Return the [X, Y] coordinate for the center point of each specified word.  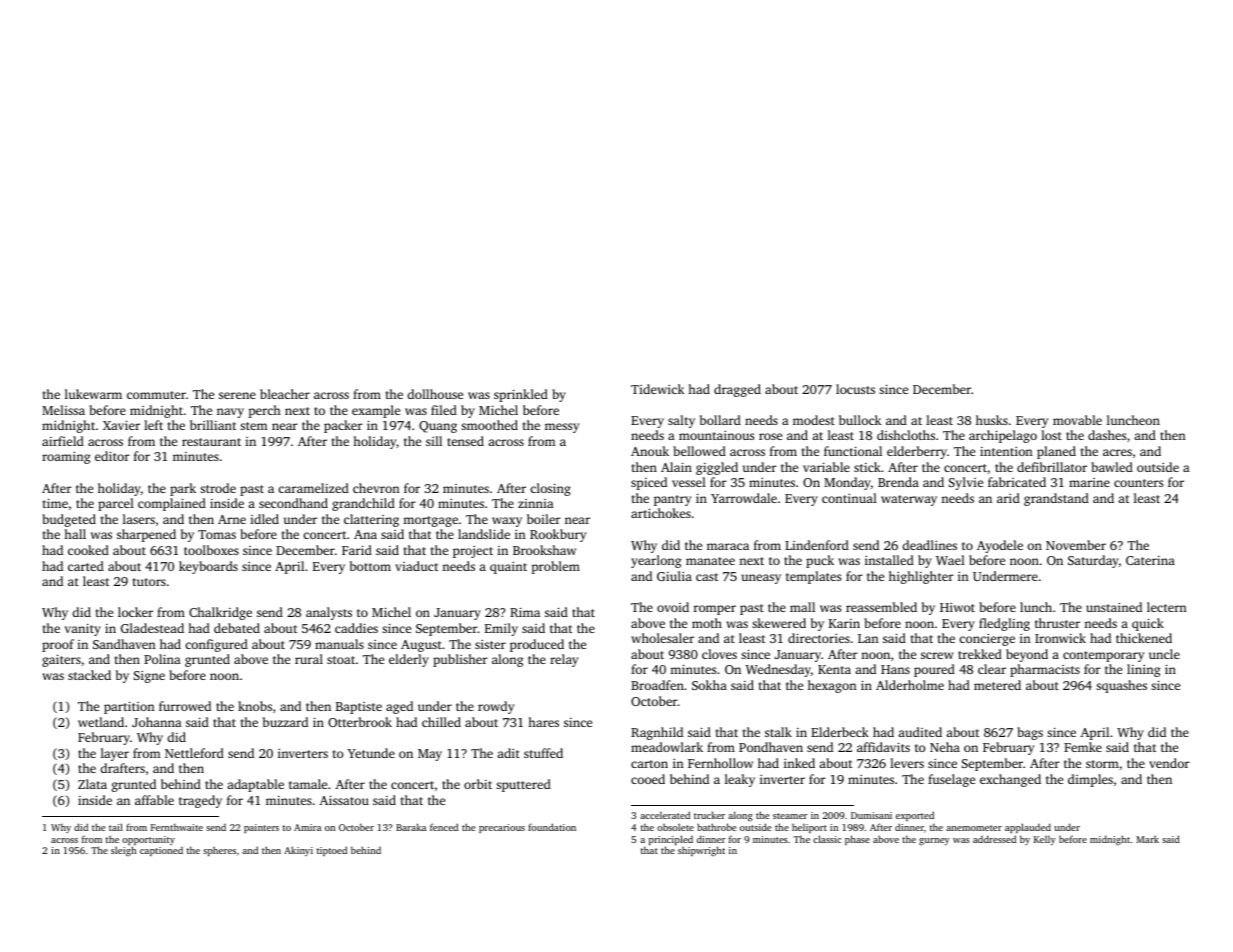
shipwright [701, 851]
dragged [737, 390]
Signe [149, 677]
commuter [156, 395]
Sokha [709, 685]
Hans [895, 669]
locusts [855, 389]
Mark [1147, 839]
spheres [219, 851]
